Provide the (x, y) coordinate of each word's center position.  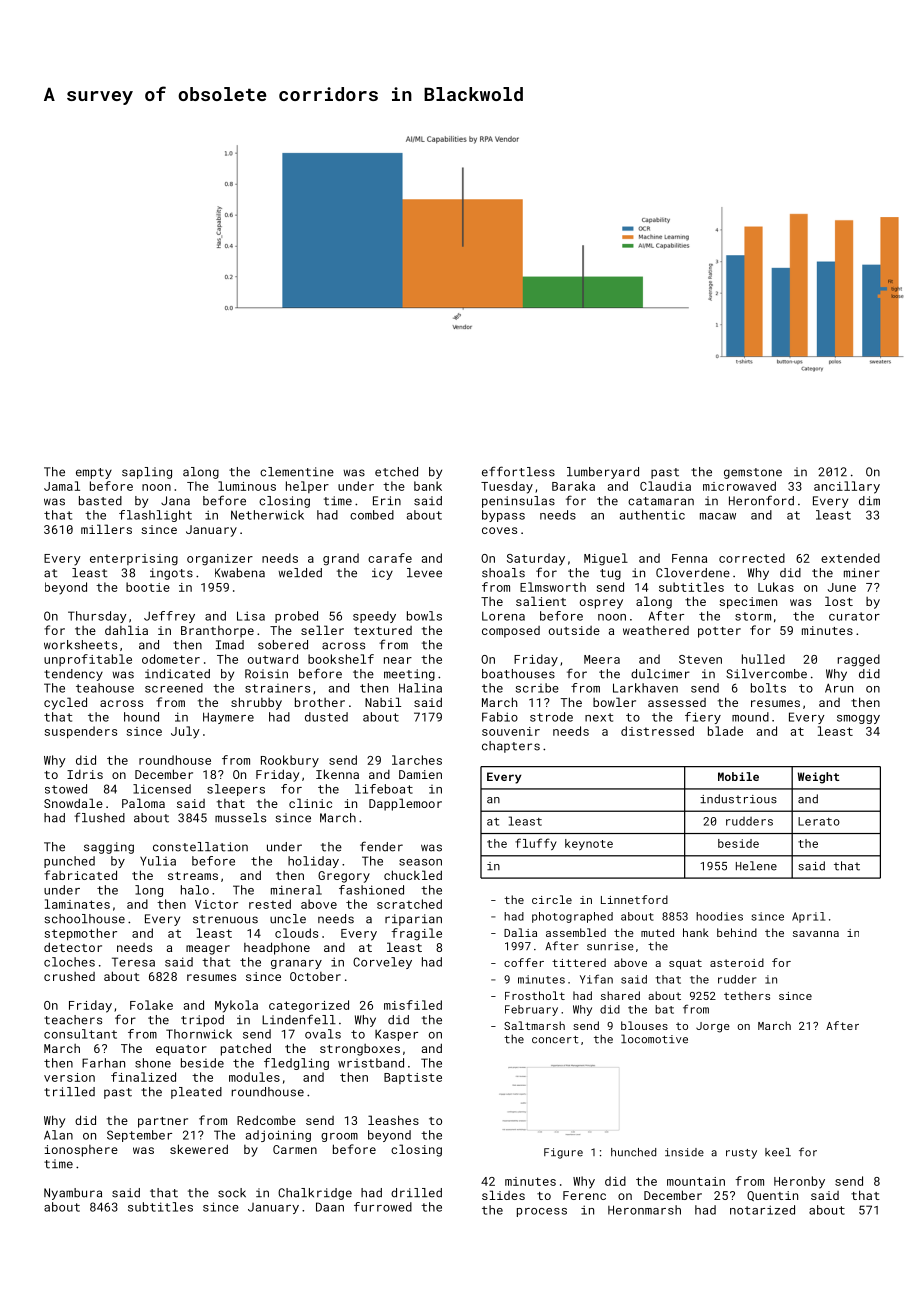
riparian (413, 920)
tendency (73, 675)
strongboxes (360, 1050)
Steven (700, 659)
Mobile (738, 776)
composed (511, 632)
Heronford (761, 500)
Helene (756, 866)
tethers (747, 995)
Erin (387, 500)
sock (232, 1193)
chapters (511, 747)
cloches (69, 962)
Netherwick (267, 515)
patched (246, 1049)
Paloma (143, 803)
